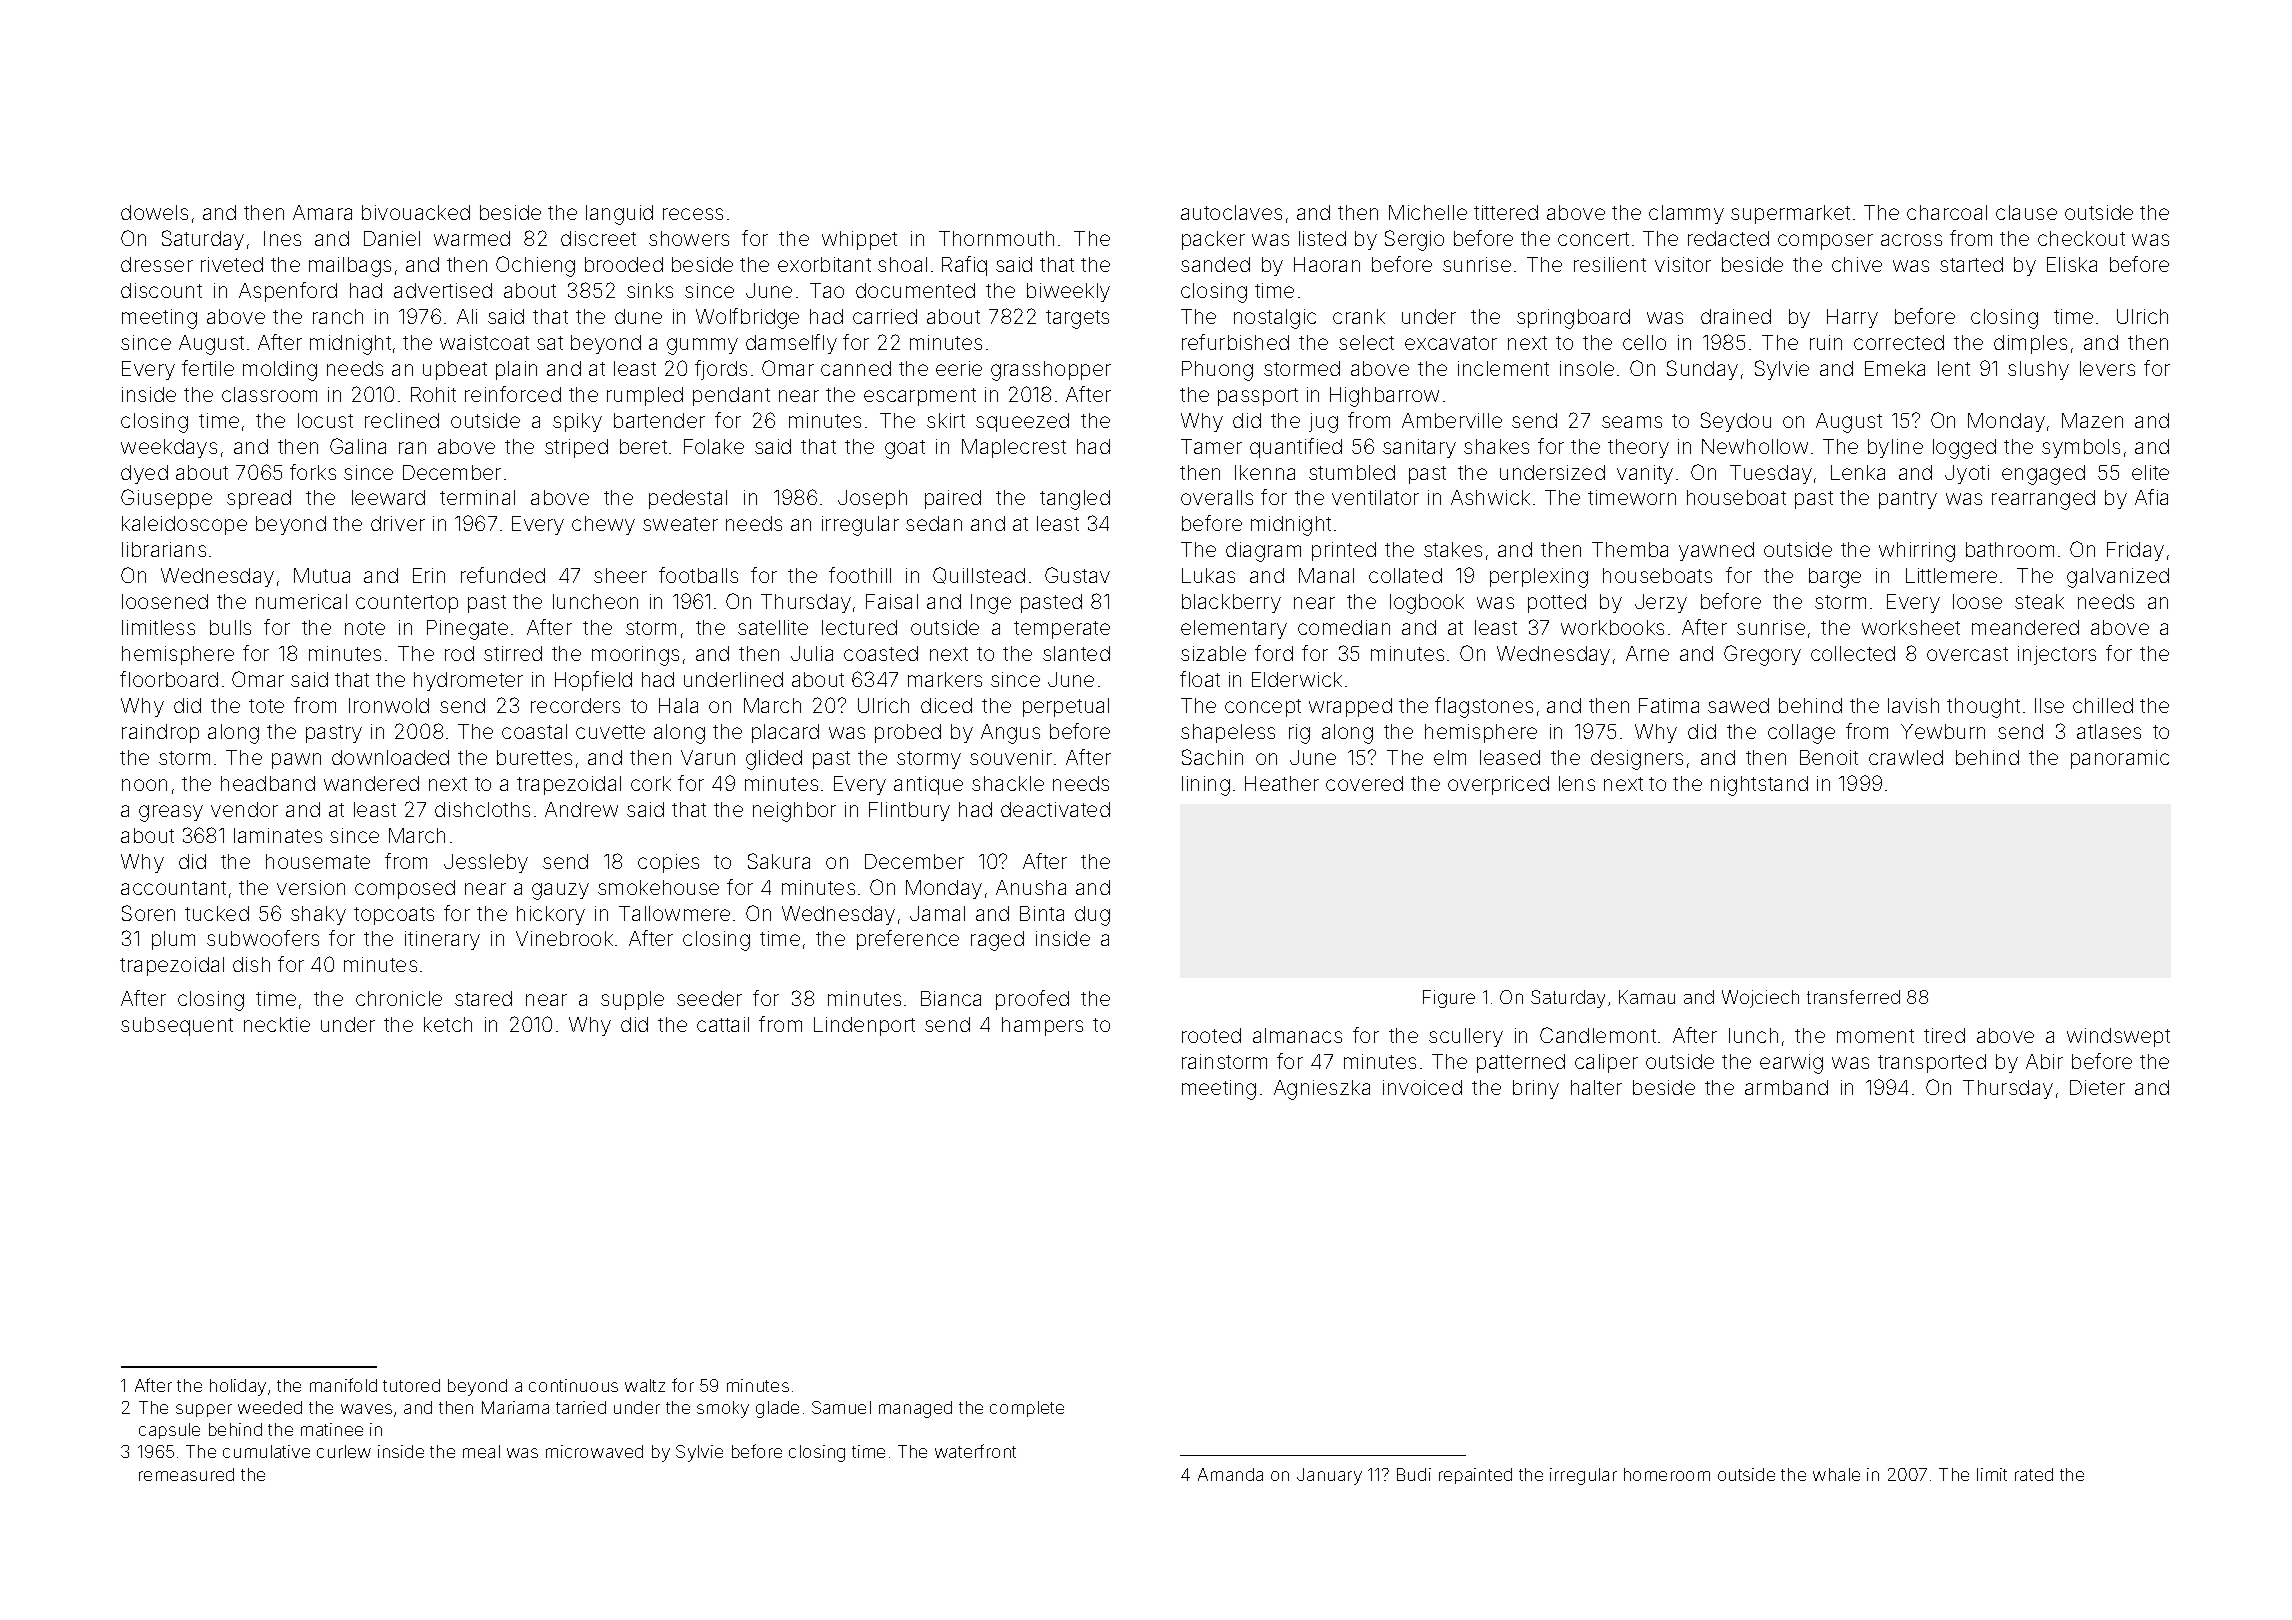 This page has width=2292, height=1620. Describe the element at coordinates (1217, 497) in the page. I see `overalls` at that location.
